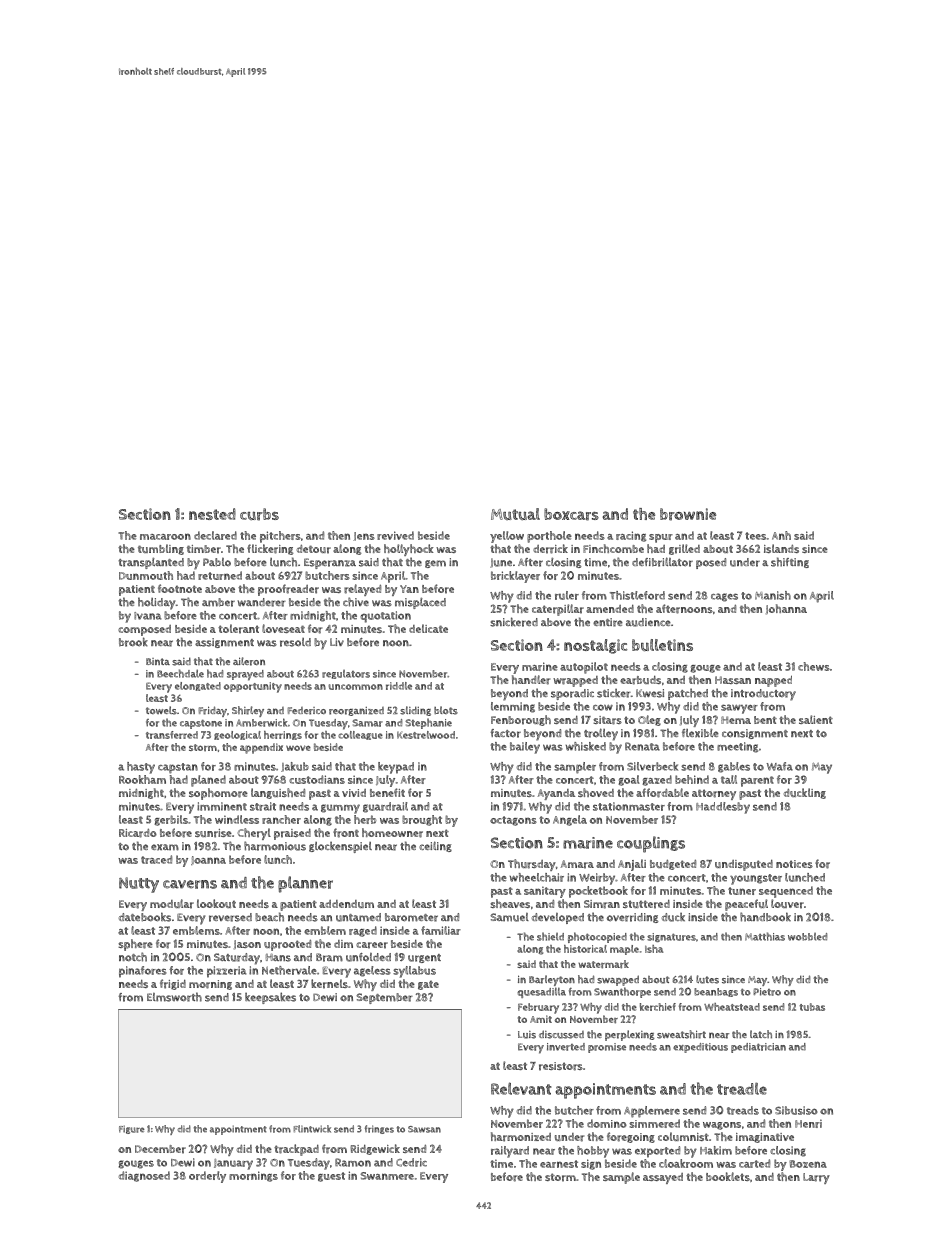 The height and width of the image is (1233, 952). Describe the element at coordinates (259, 514) in the image. I see `curbs` at that location.
